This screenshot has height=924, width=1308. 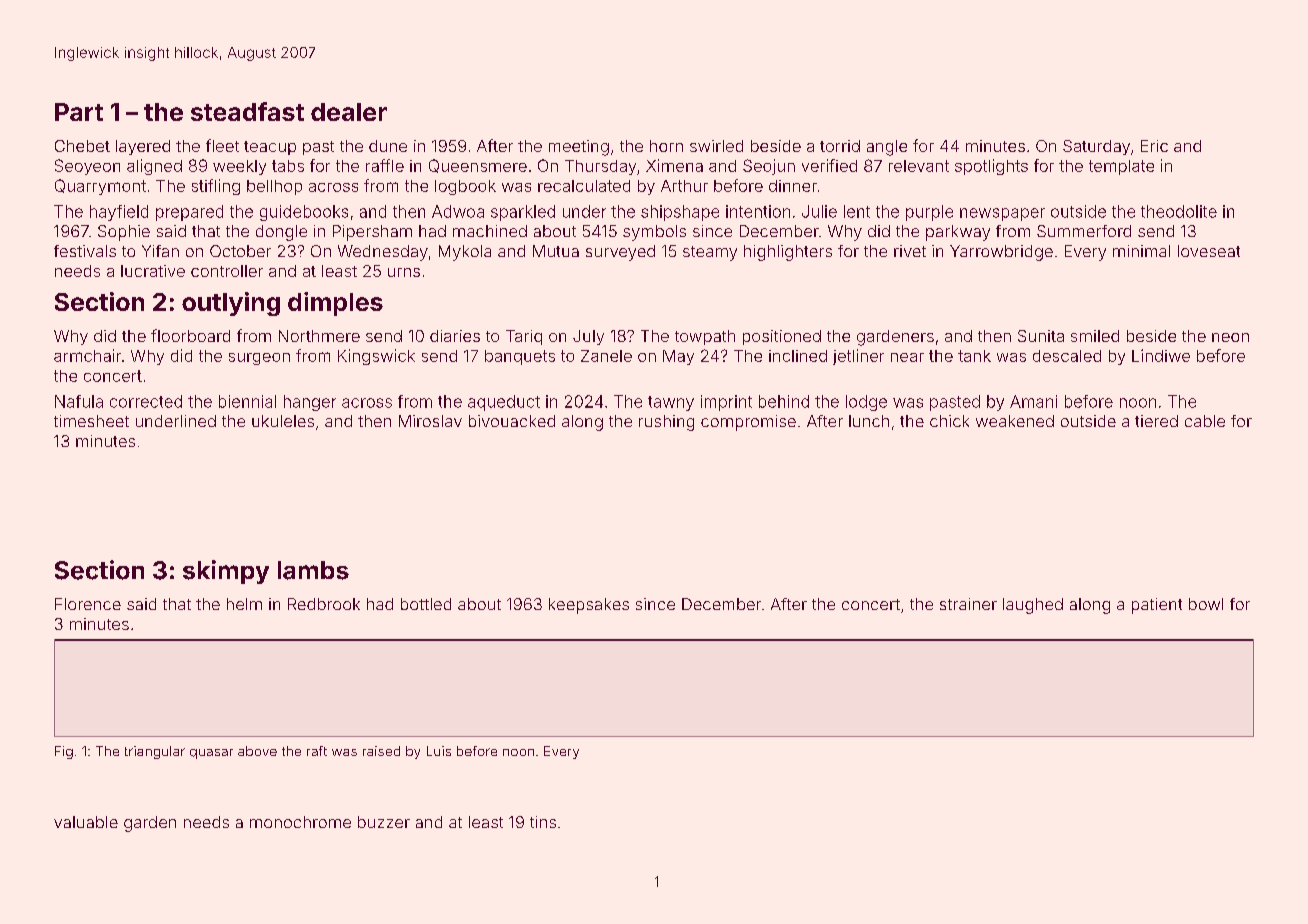 I want to click on Quarrymont, so click(x=100, y=187).
